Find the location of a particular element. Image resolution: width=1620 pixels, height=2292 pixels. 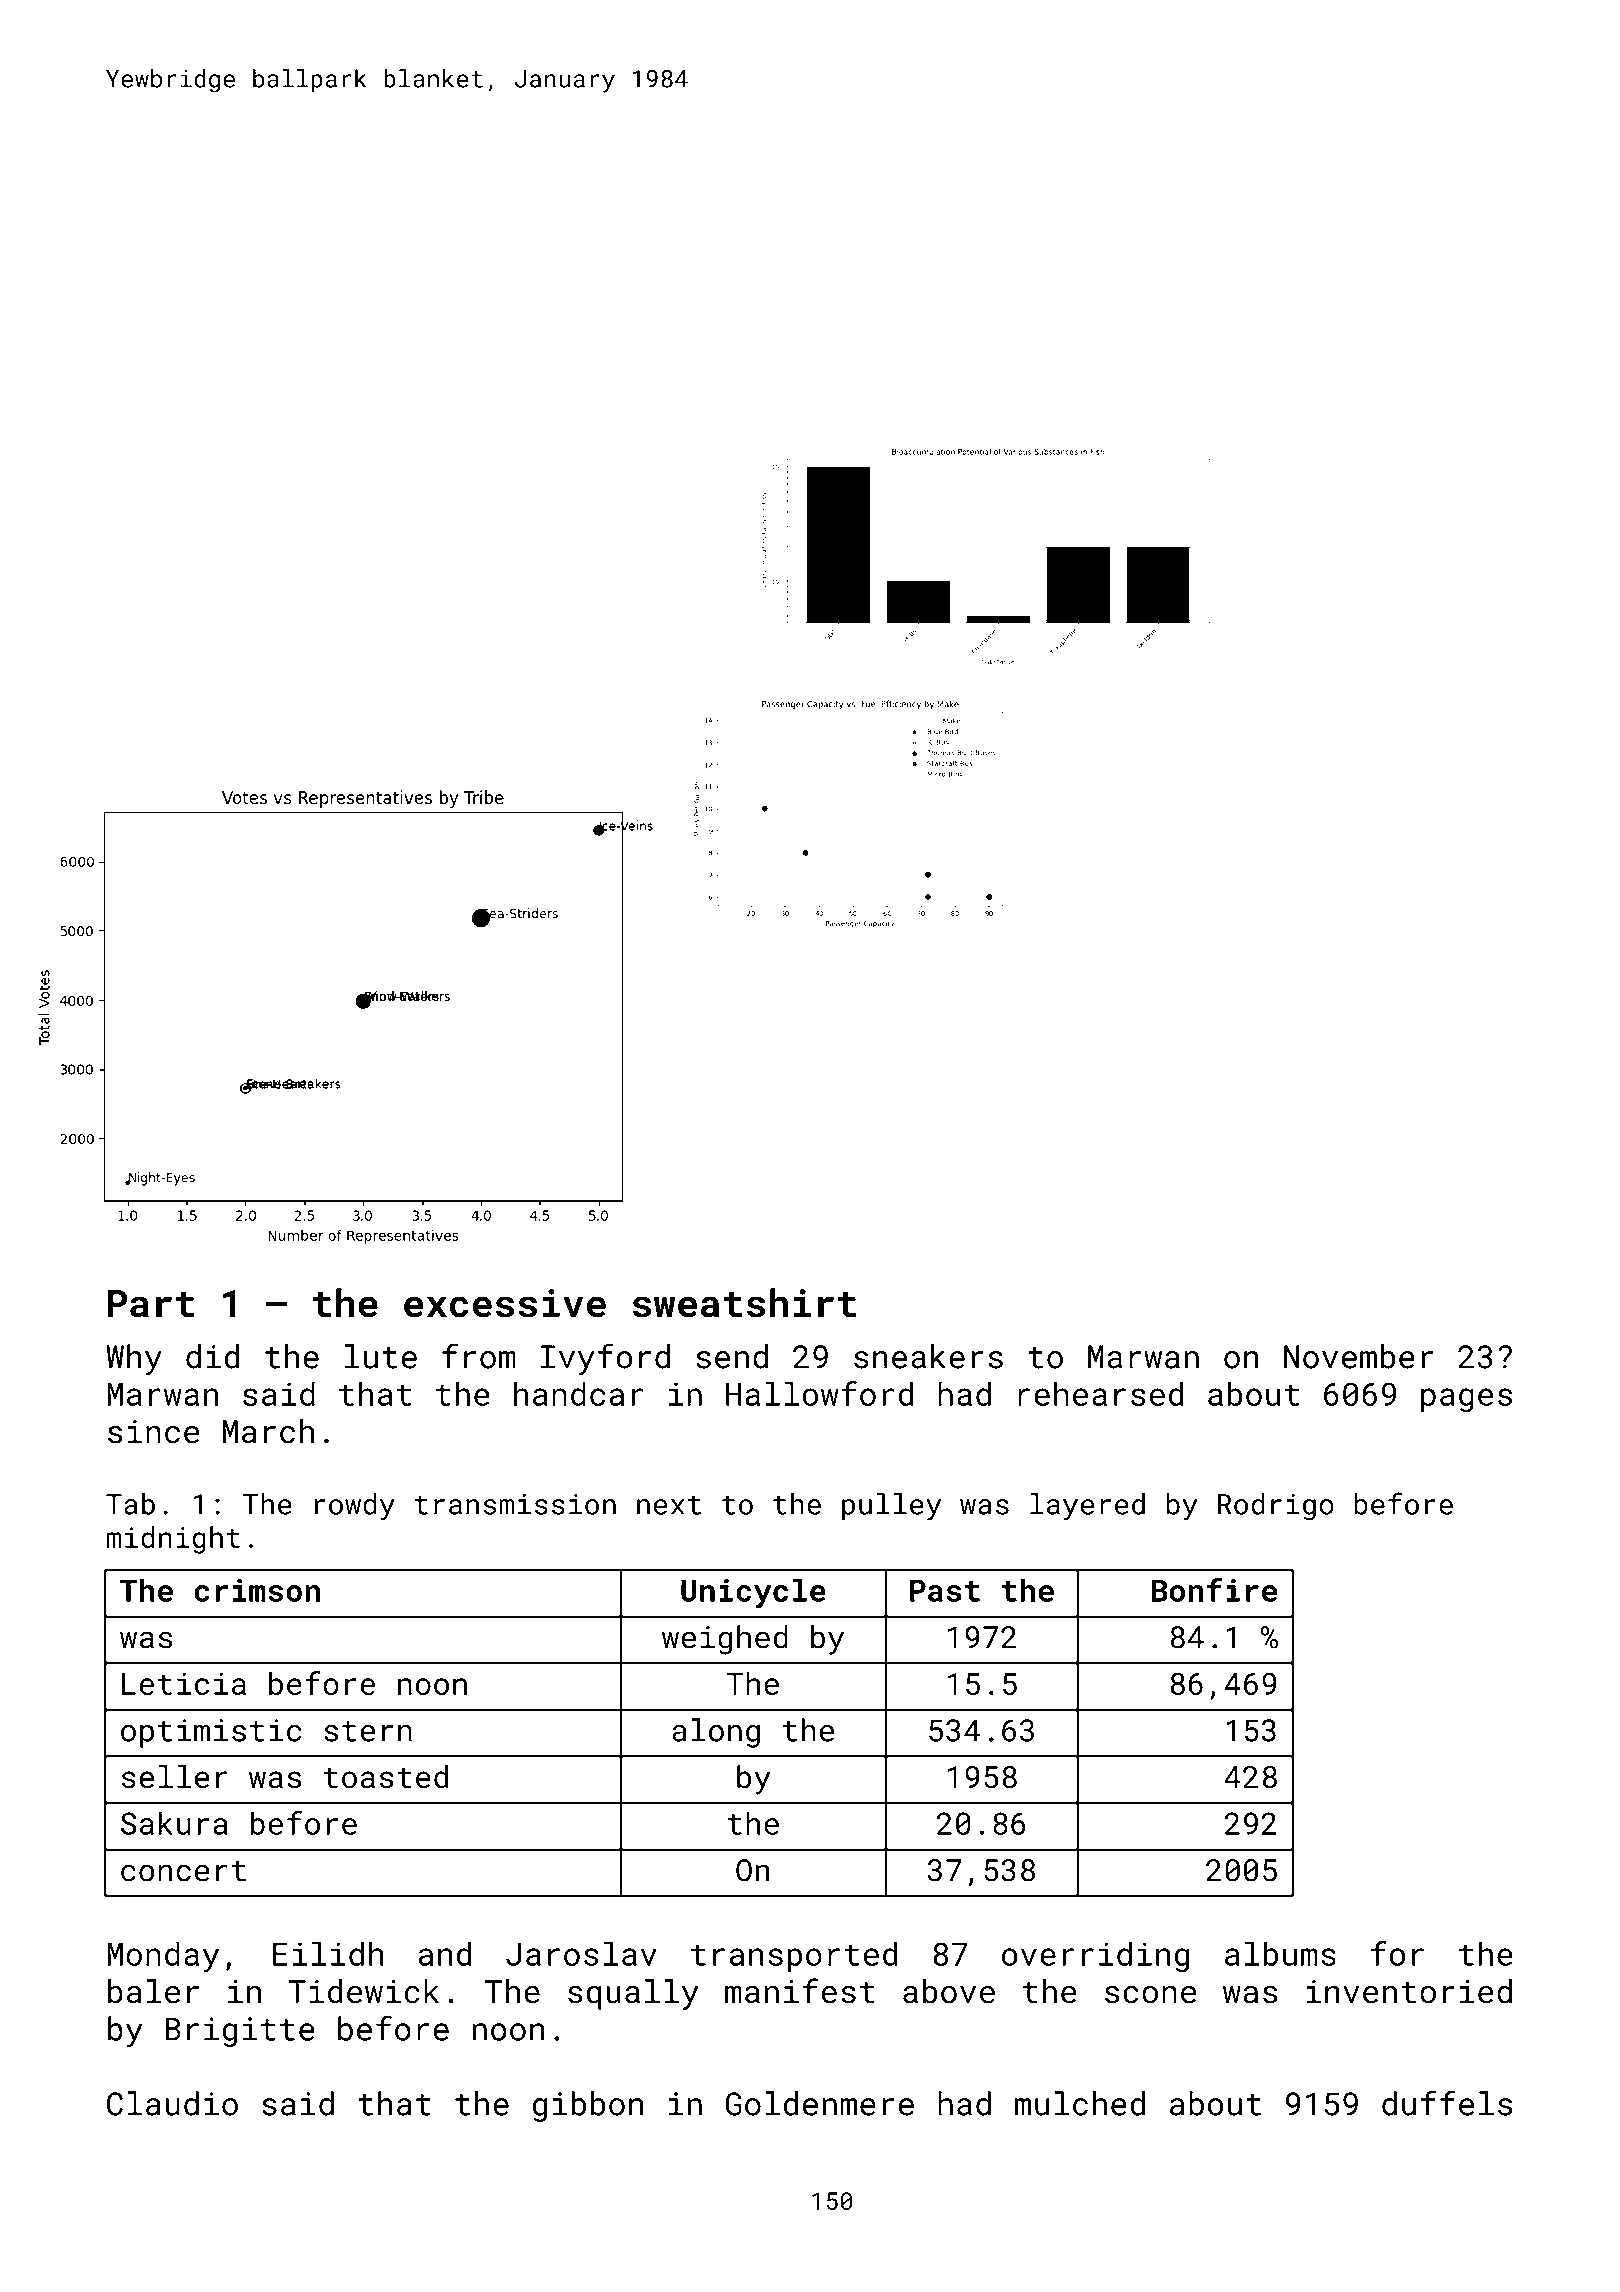

from is located at coordinates (479, 1356).
